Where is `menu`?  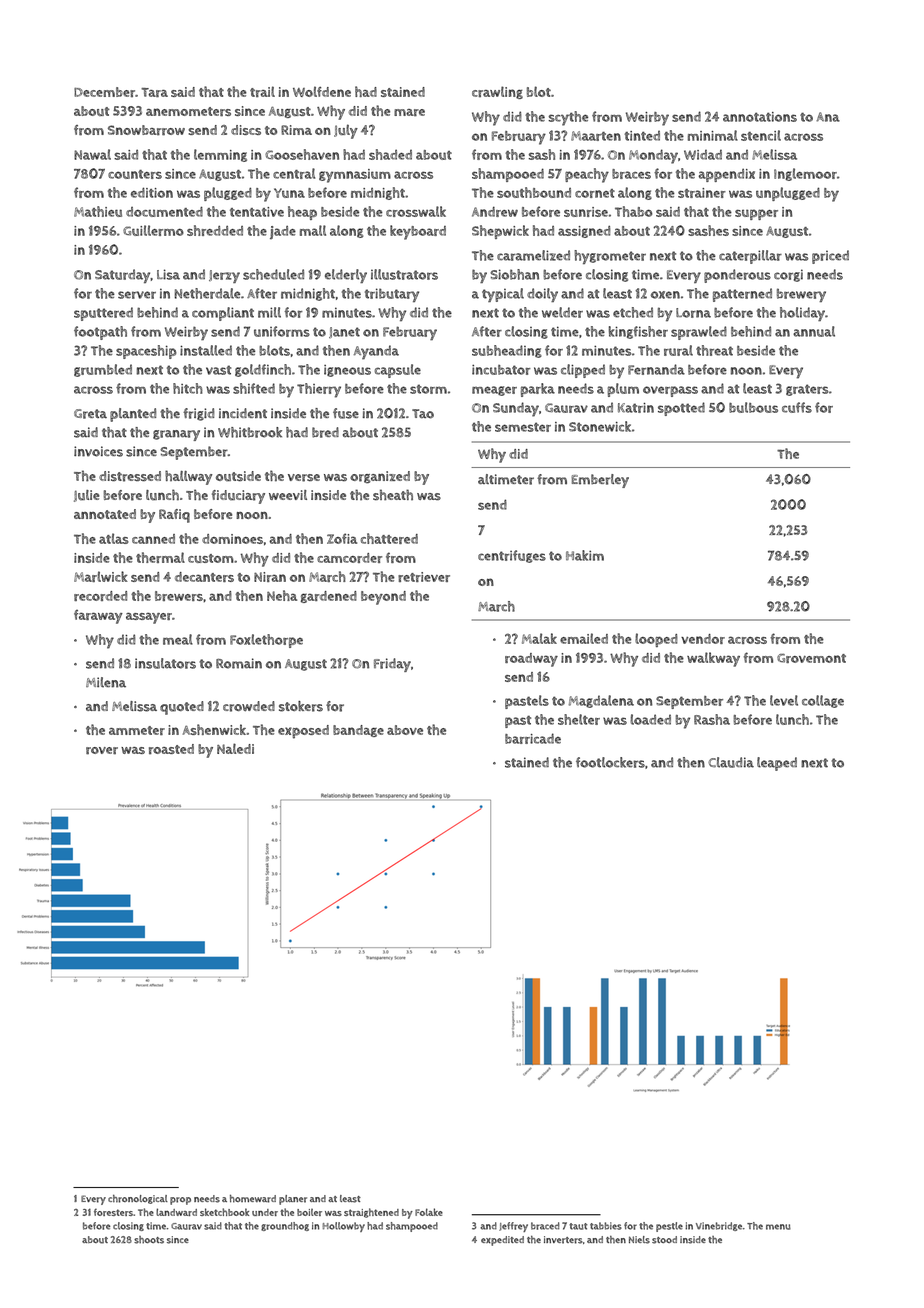 menu is located at coordinates (778, 1227).
